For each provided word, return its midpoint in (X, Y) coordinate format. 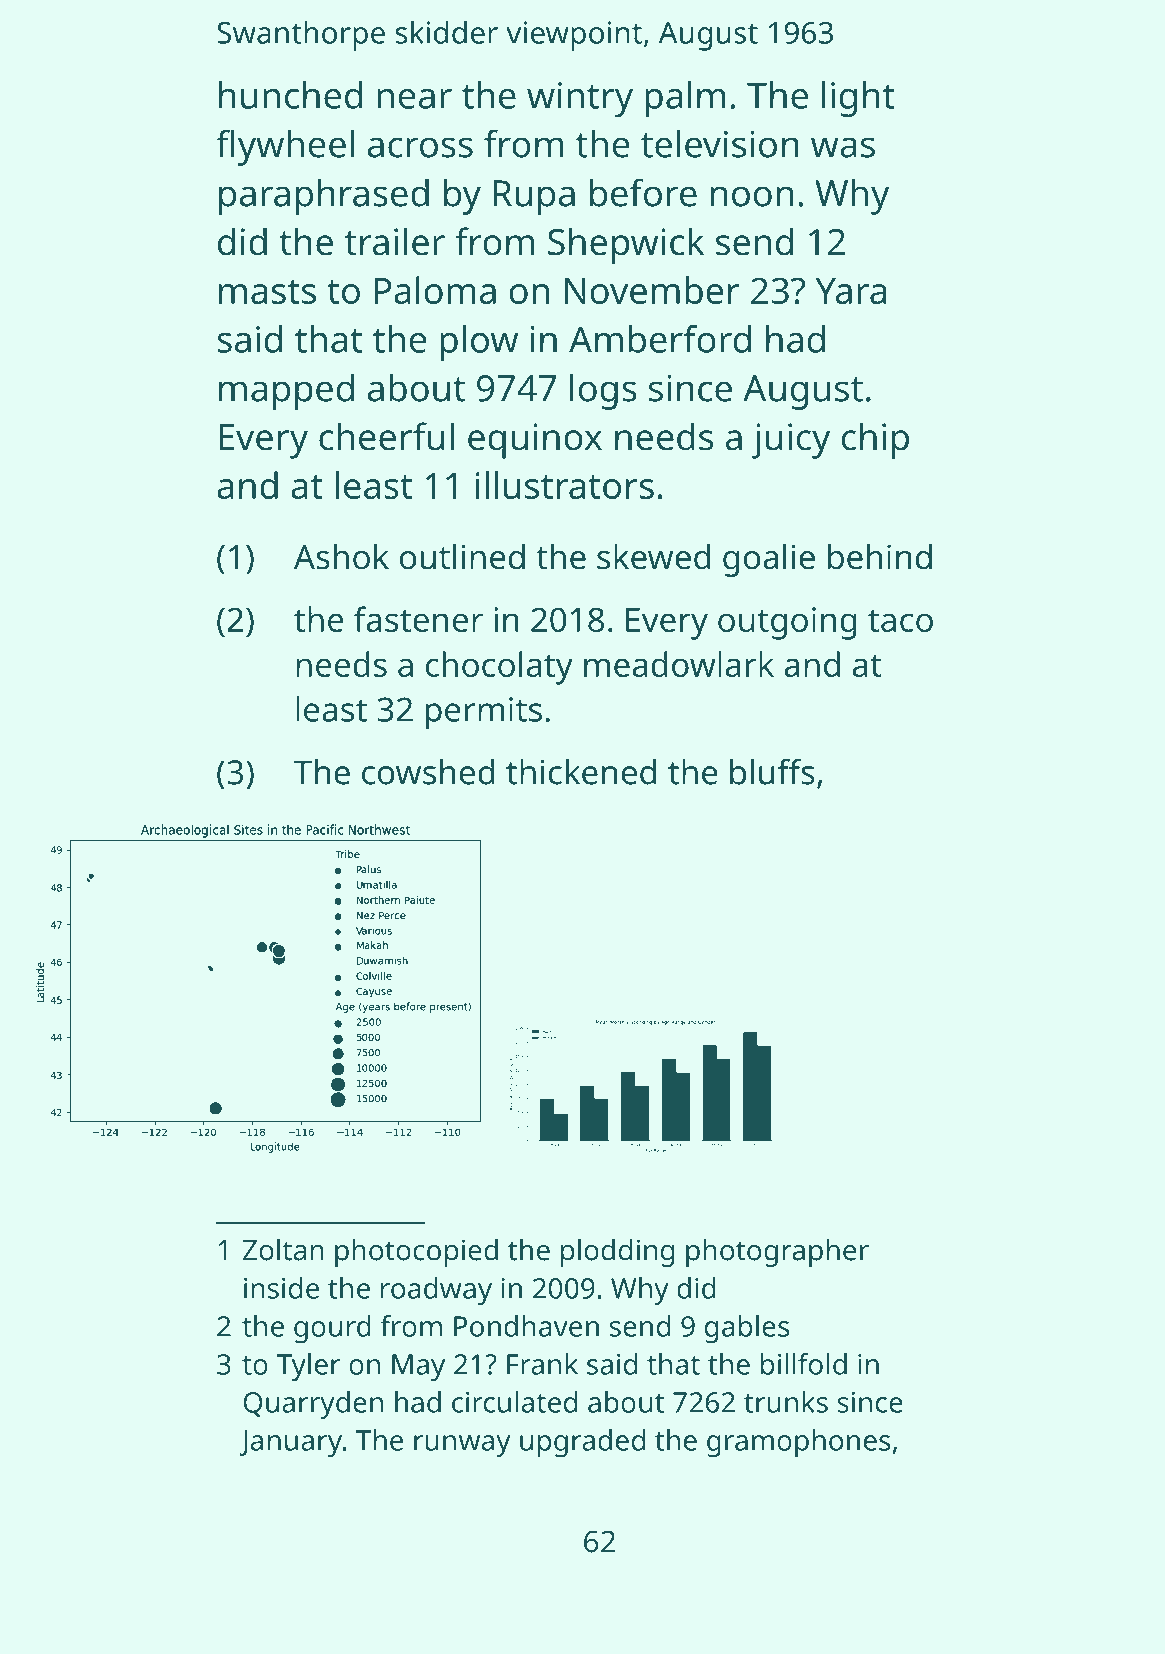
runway (462, 1446)
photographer (777, 1253)
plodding (617, 1253)
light (858, 99)
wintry (580, 99)
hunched (290, 95)
